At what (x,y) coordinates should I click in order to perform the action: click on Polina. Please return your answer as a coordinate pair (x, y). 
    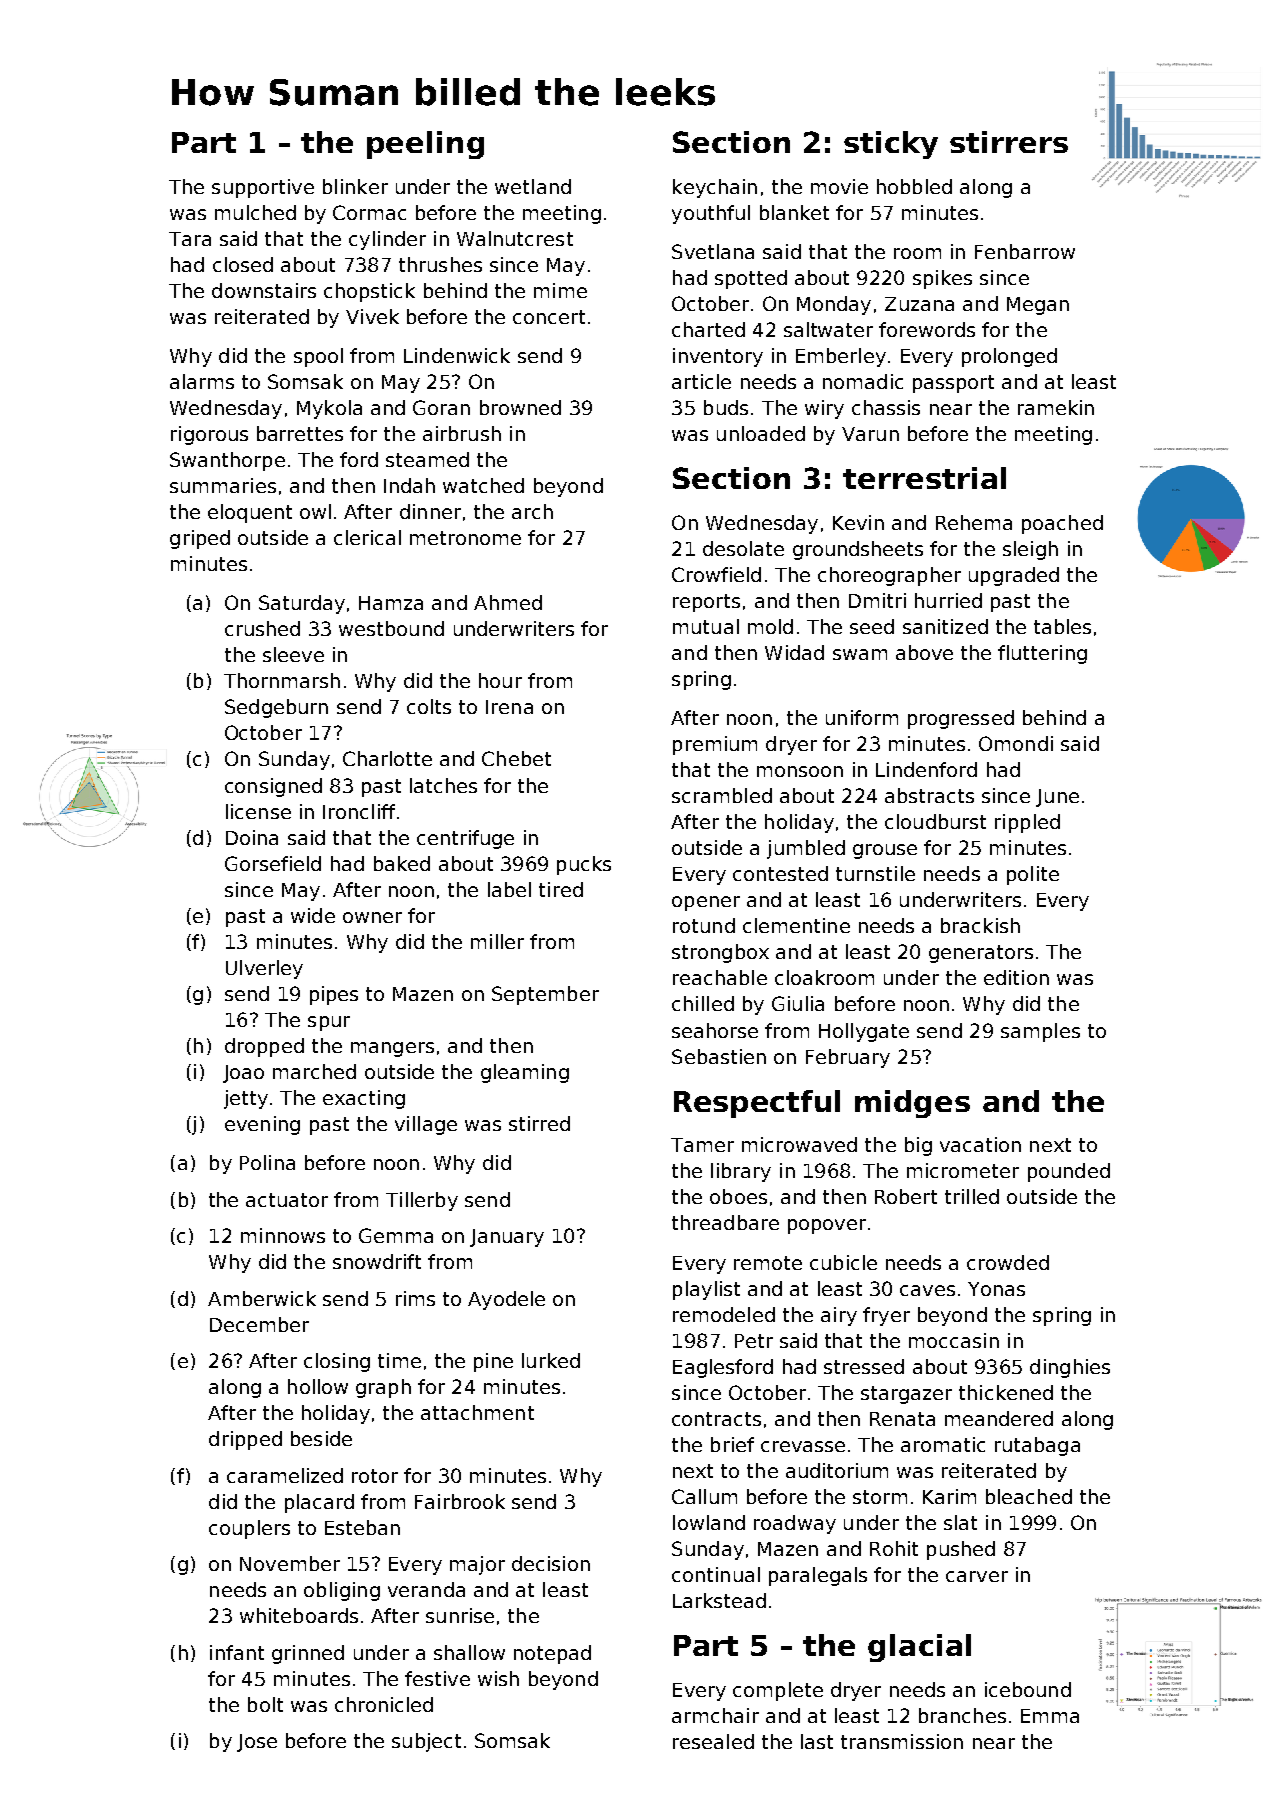
    Looking at the image, I should click on (267, 1162).
